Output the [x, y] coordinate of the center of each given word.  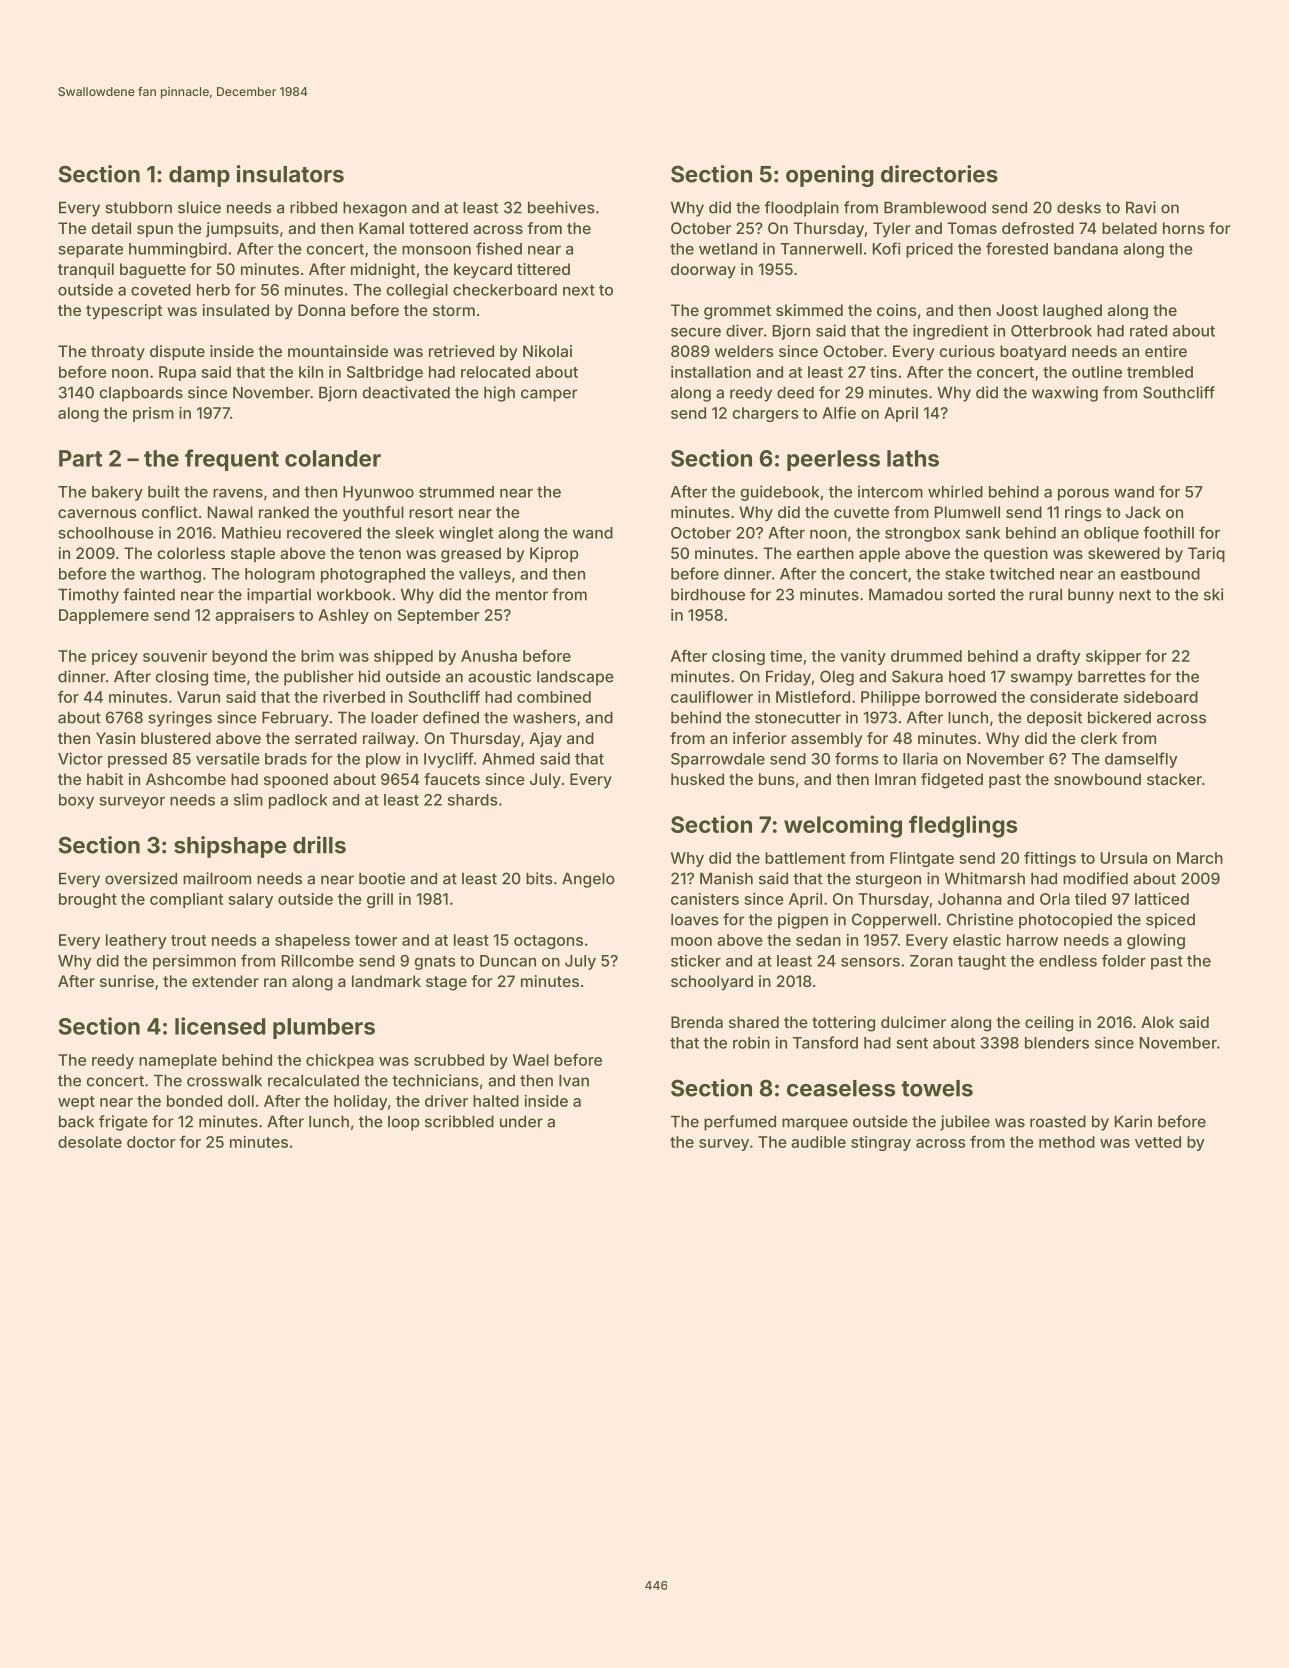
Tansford [825, 1042]
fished [499, 248]
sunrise [127, 981]
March [1200, 858]
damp [199, 176]
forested [1017, 248]
